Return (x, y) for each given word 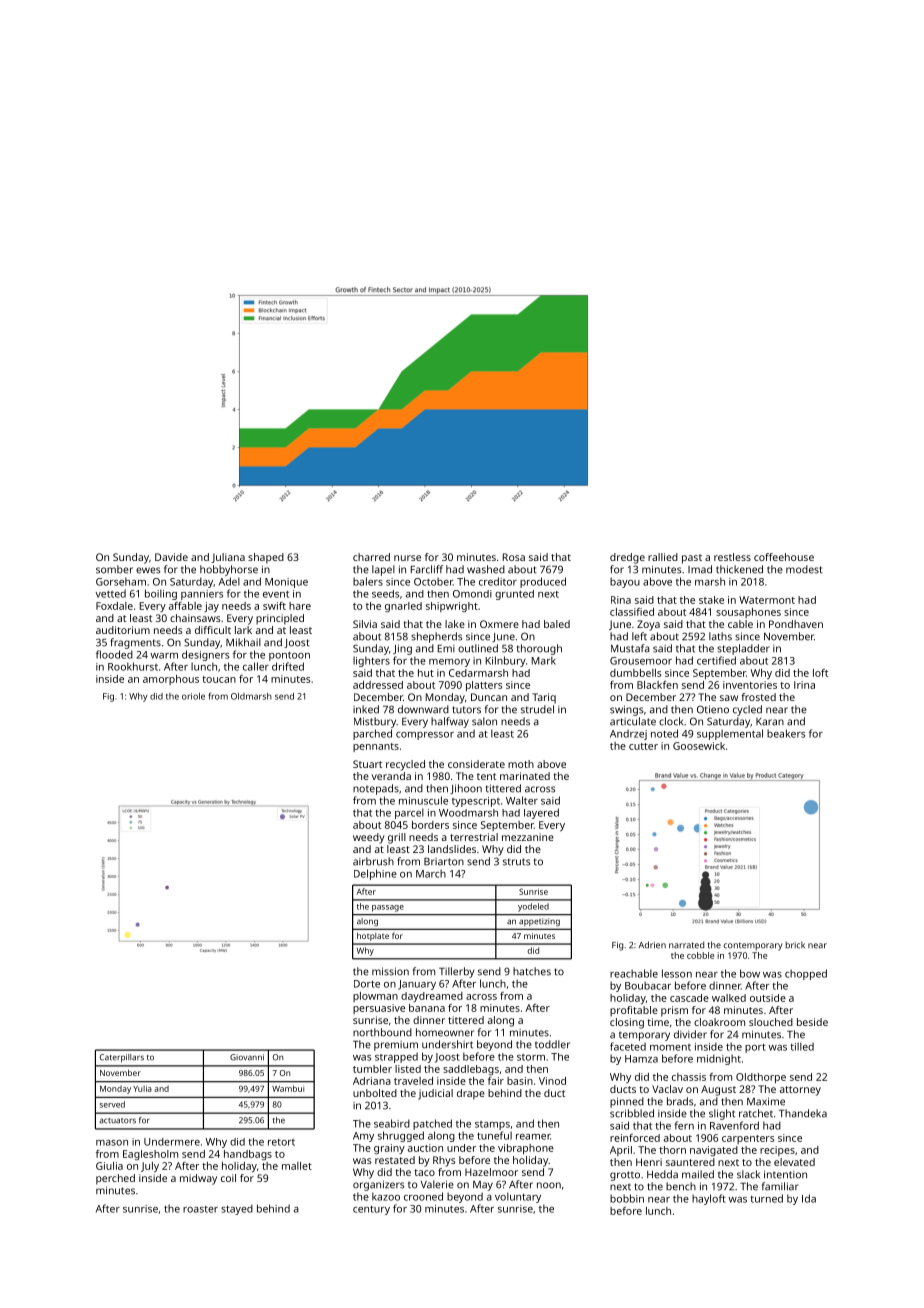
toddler (552, 1044)
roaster (200, 1209)
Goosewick (699, 746)
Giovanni (247, 1057)
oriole (193, 696)
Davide (171, 557)
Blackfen (657, 685)
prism (674, 1011)
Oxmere (499, 624)
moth (521, 764)
